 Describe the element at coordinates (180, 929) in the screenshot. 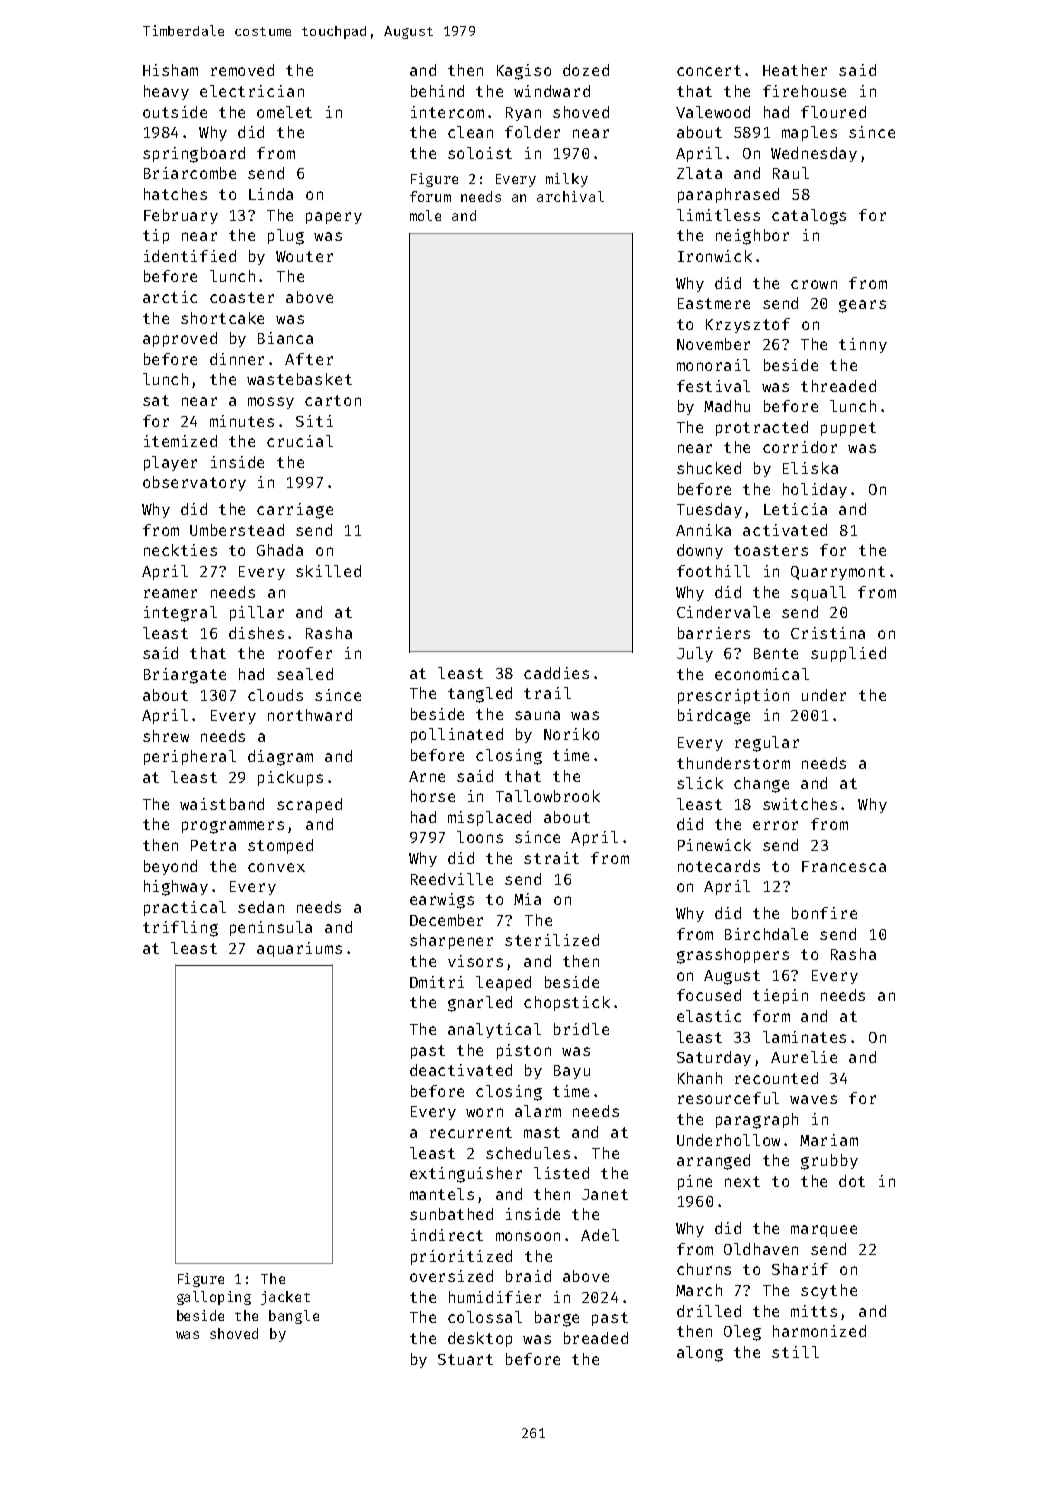

I see `trifling` at that location.
